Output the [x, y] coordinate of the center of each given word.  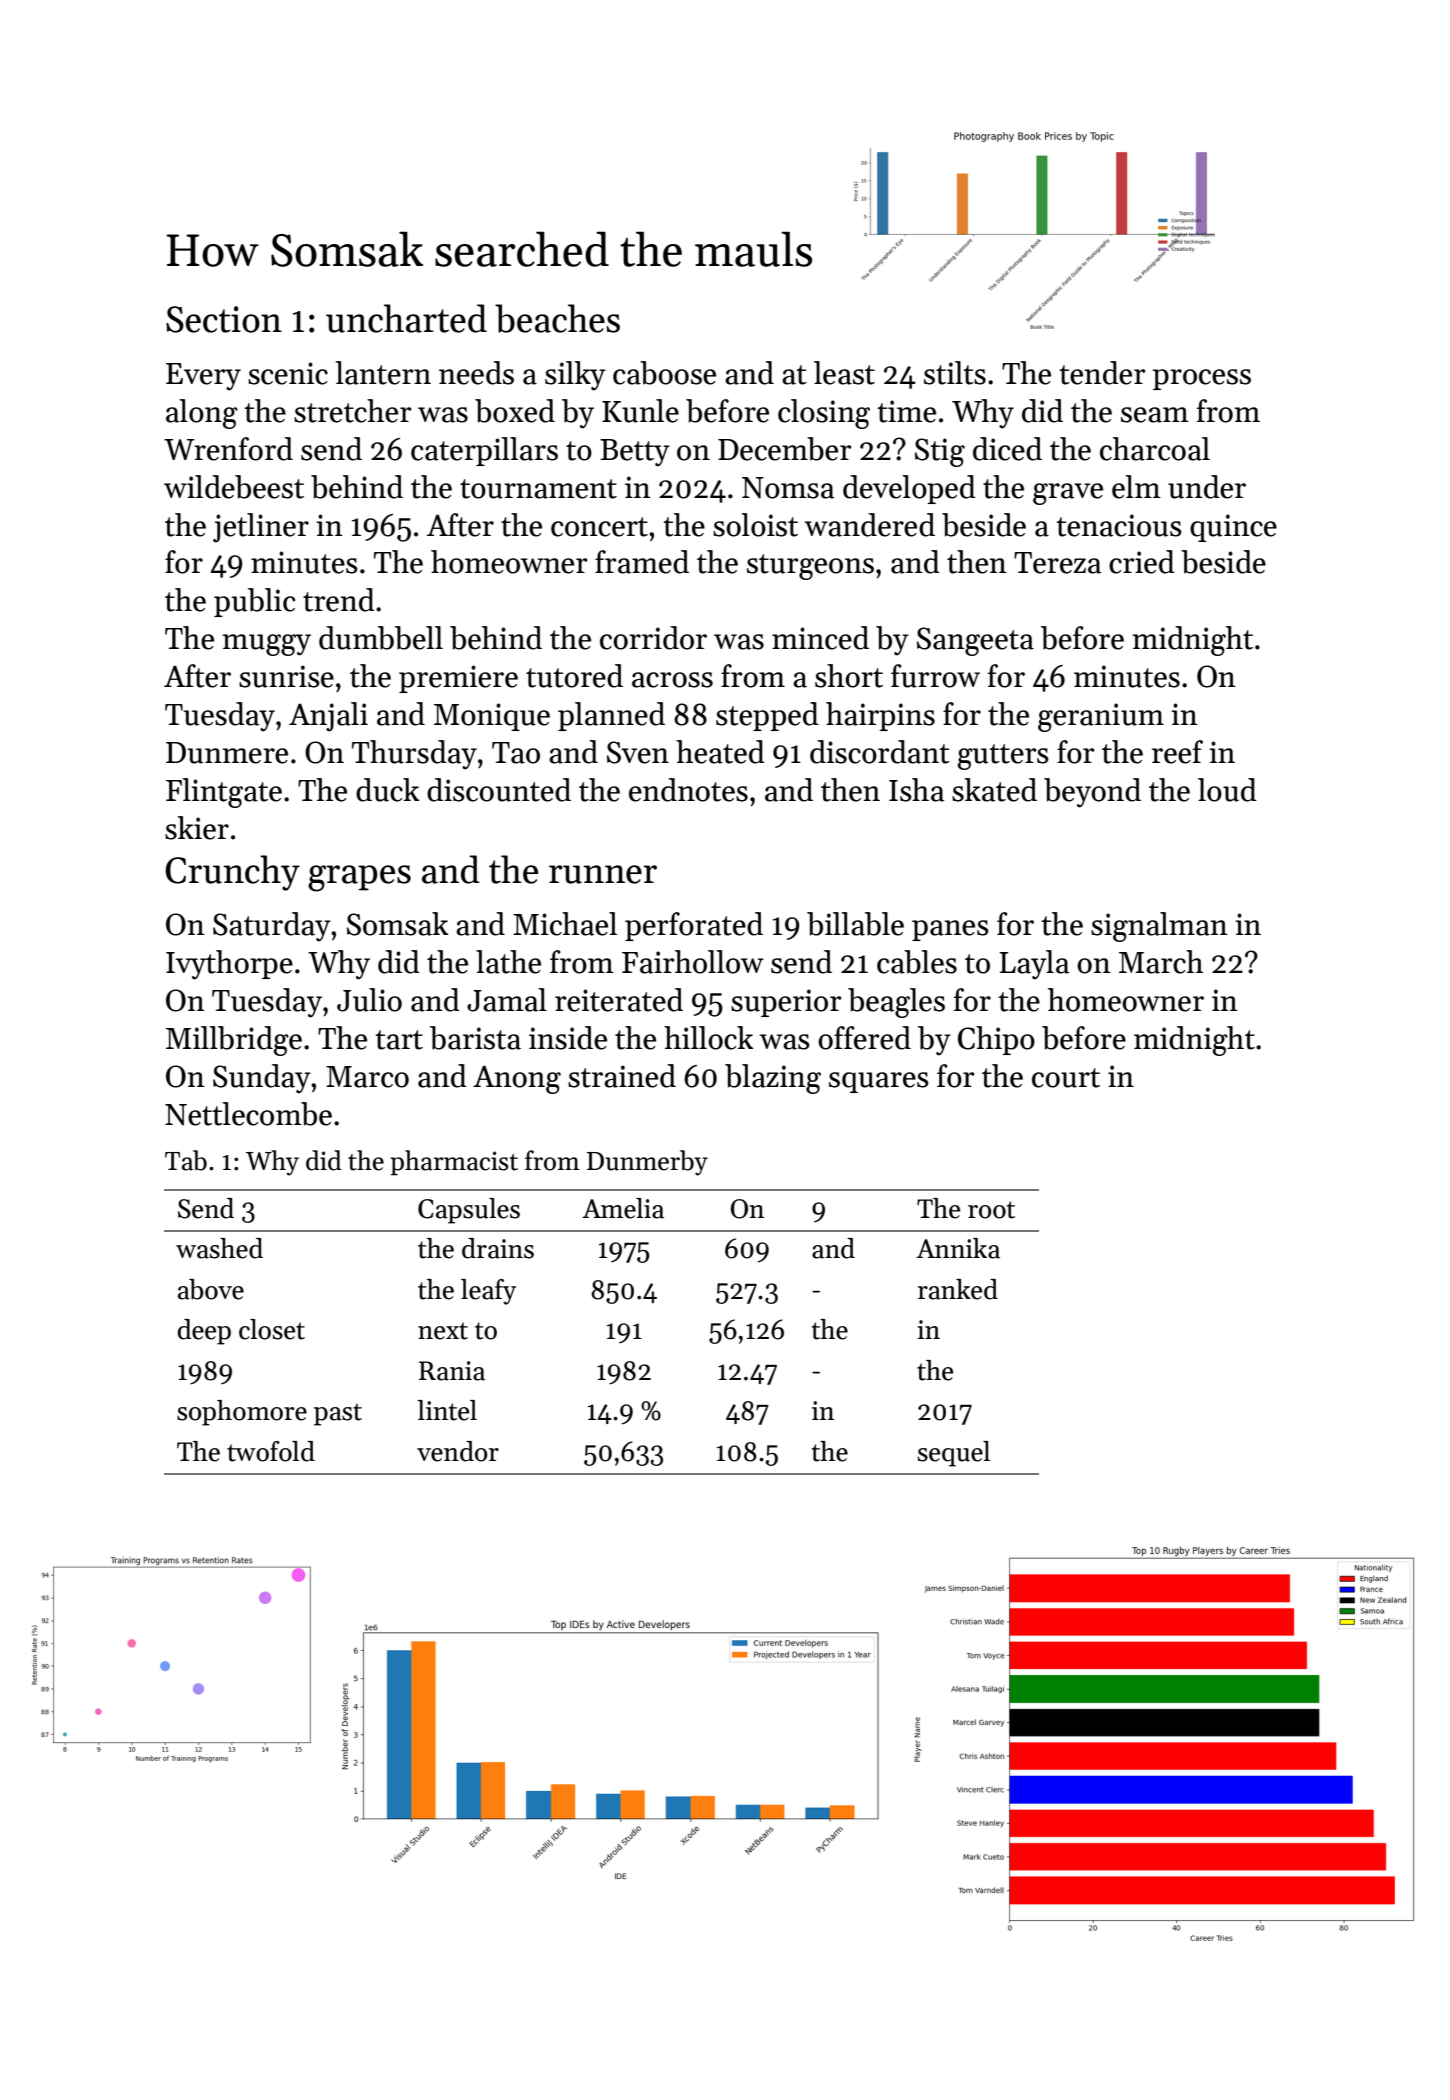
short [849, 676]
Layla [1034, 965]
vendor [458, 1451]
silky [575, 376]
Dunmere [227, 753]
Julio [369, 1000]
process [1202, 379]
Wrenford [228, 449]
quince [1233, 528]
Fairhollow [693, 962]
